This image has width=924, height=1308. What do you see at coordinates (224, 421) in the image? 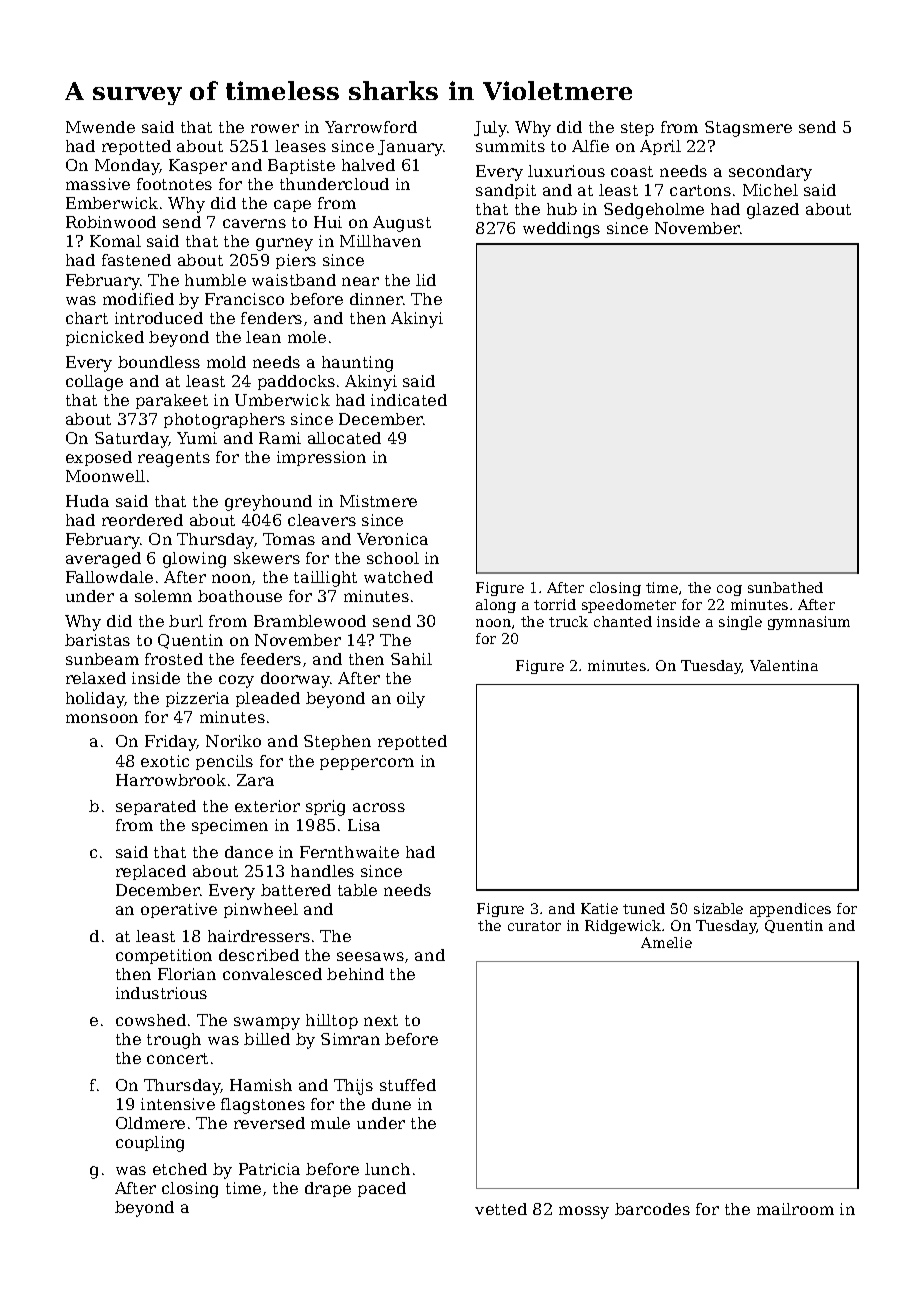
I see `photographers` at bounding box center [224, 421].
